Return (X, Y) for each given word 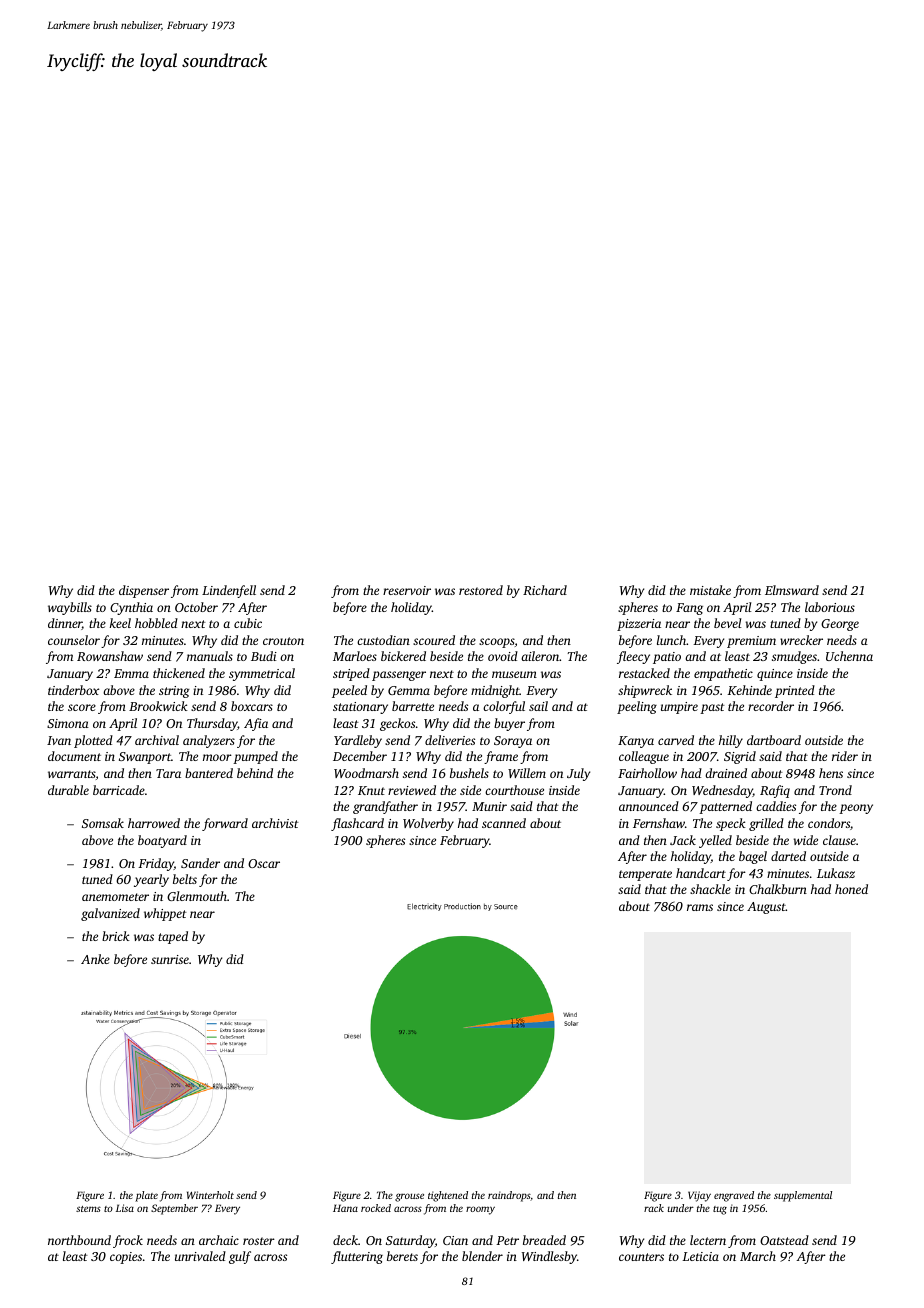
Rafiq (775, 791)
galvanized (110, 914)
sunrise (170, 959)
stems (88, 1209)
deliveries (450, 740)
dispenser (144, 591)
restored (481, 590)
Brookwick (158, 706)
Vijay (699, 1196)
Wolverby (428, 824)
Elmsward (792, 590)
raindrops (509, 1196)
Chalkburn (778, 889)
